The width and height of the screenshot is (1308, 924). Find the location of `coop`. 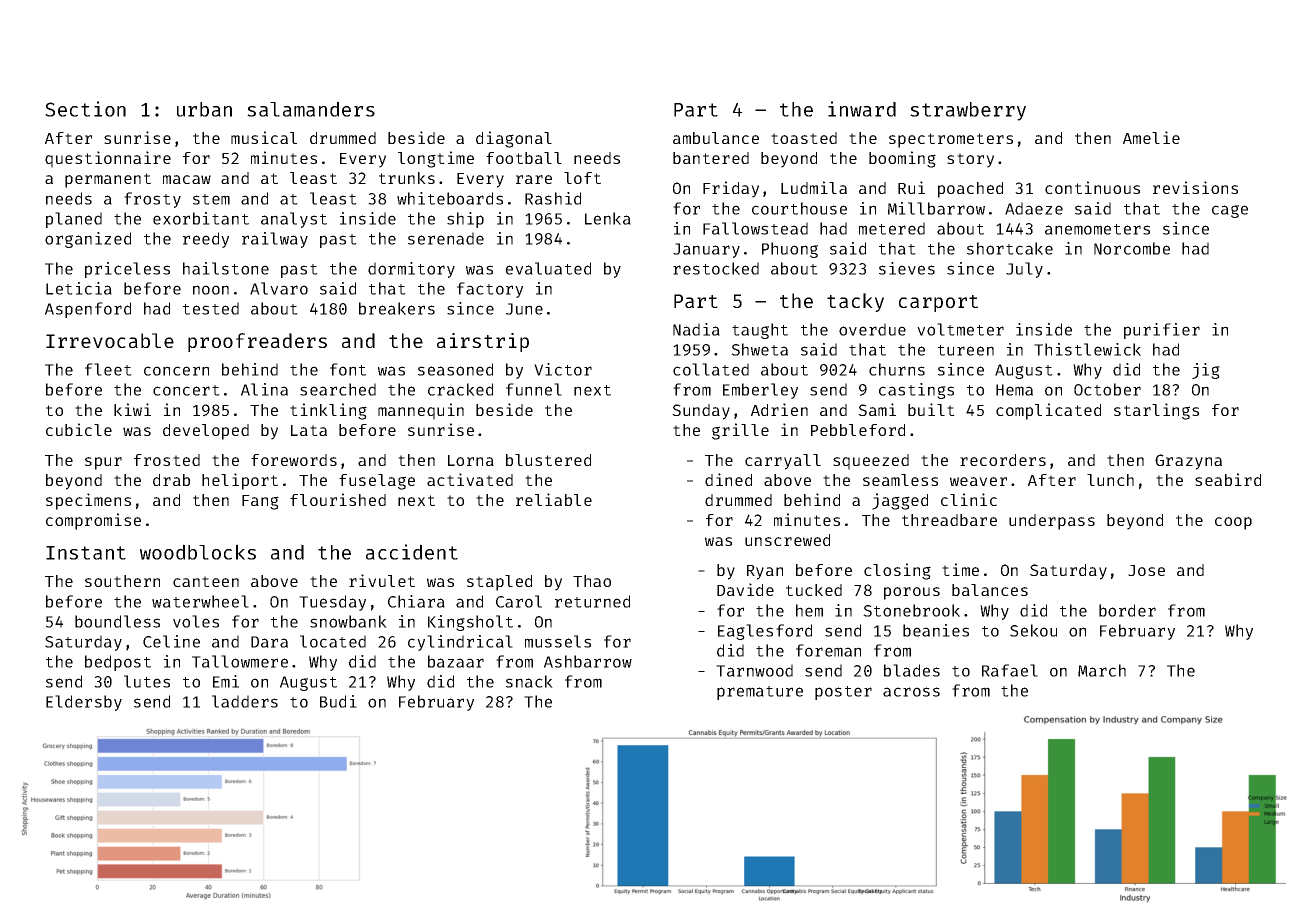

coop is located at coordinates (1233, 523).
